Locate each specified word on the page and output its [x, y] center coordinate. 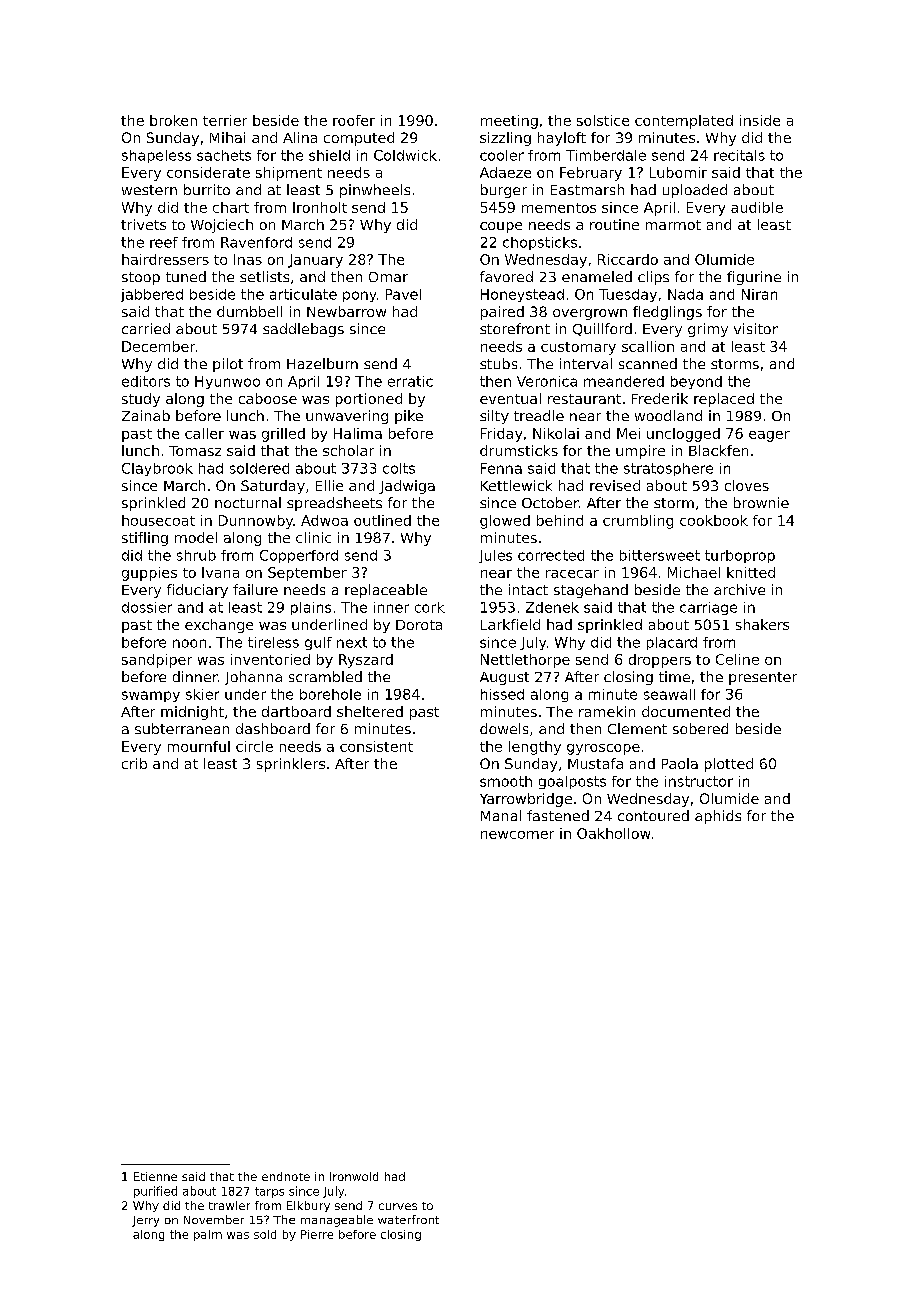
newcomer [517, 835]
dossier [147, 607]
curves [398, 1206]
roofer [354, 120]
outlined [382, 520]
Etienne [155, 1176]
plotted [729, 765]
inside [760, 120]
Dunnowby [256, 522]
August [504, 678]
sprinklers [291, 765]
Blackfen [718, 450]
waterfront [408, 1219]
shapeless [156, 156]
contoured [653, 815]
